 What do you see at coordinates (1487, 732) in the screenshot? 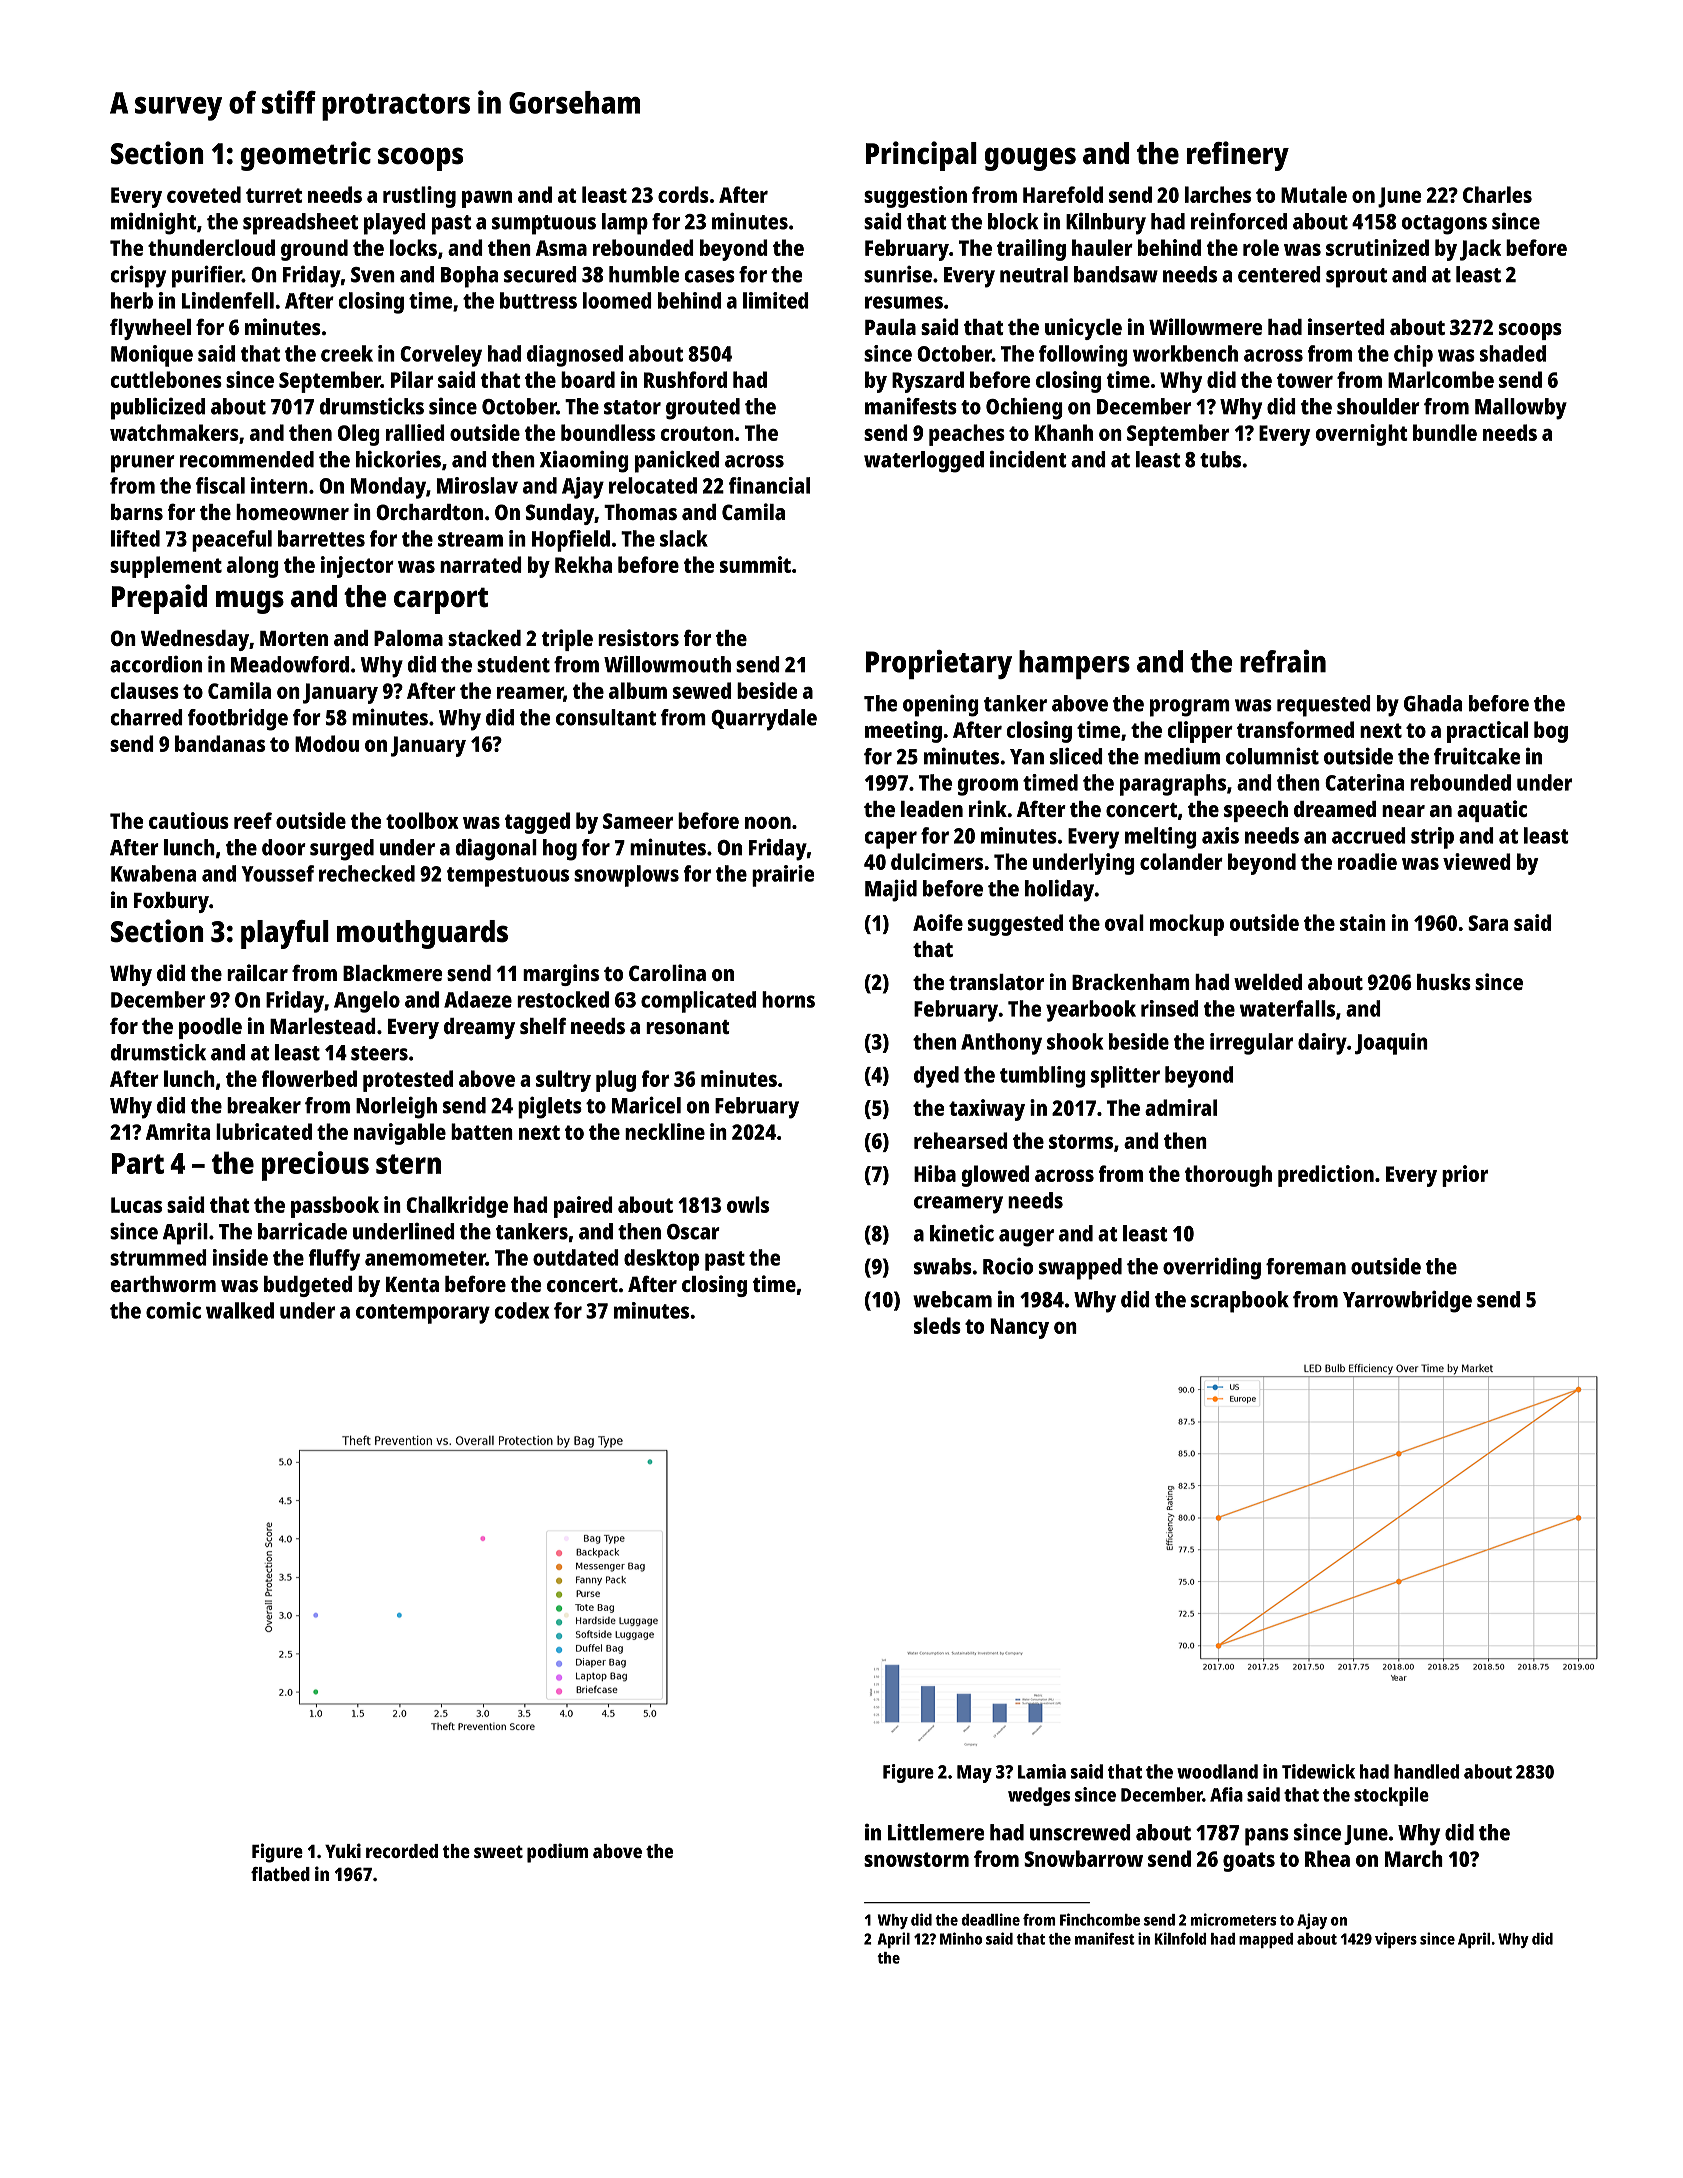
I see `practical` at bounding box center [1487, 732].
